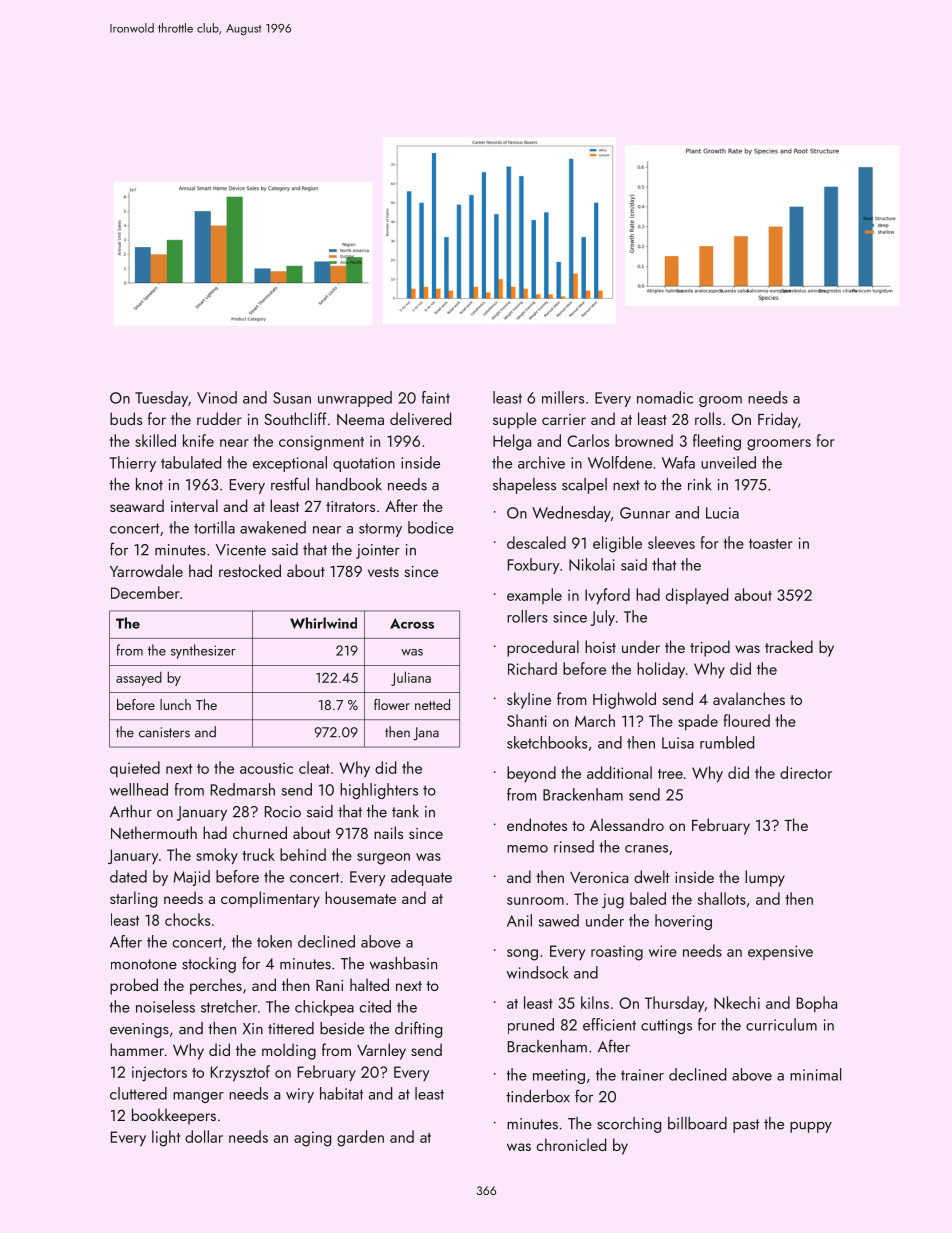 The height and width of the screenshot is (1233, 952). I want to click on assayed, so click(139, 678).
